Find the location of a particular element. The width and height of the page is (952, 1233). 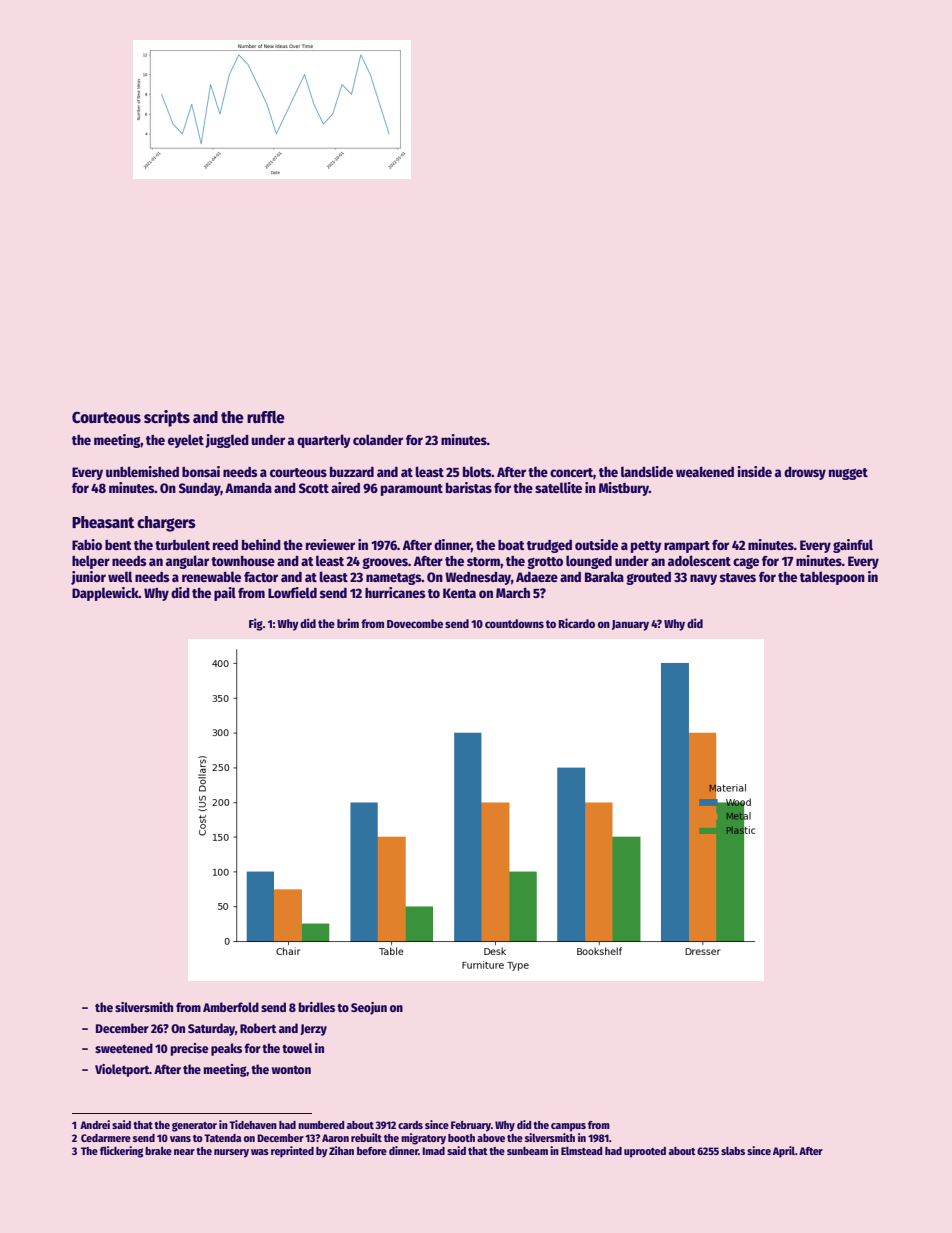

slabs is located at coordinates (733, 1151).
